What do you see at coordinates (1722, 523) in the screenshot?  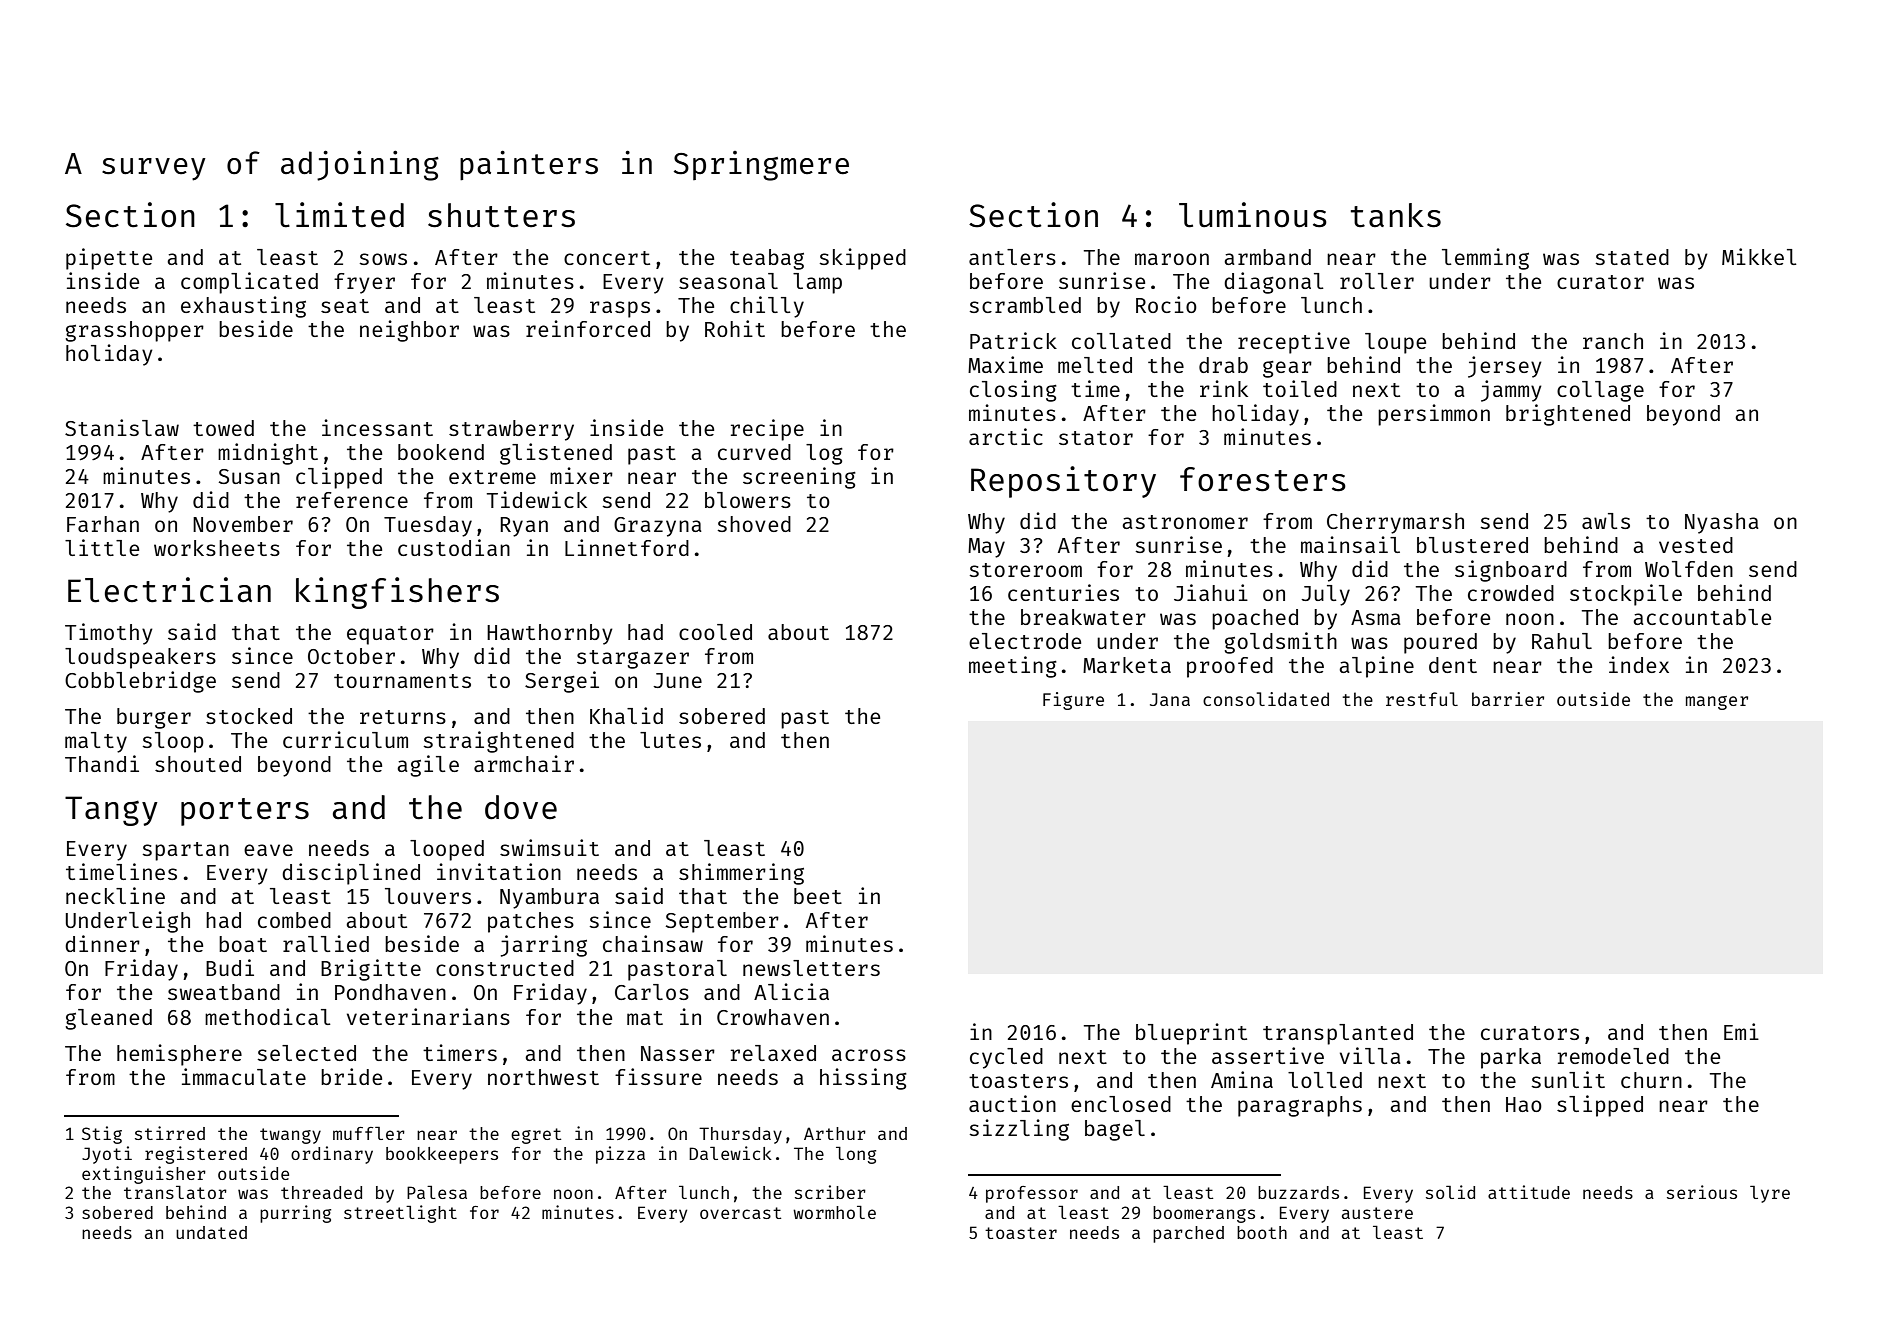 I see `Nyasha` at bounding box center [1722, 523].
